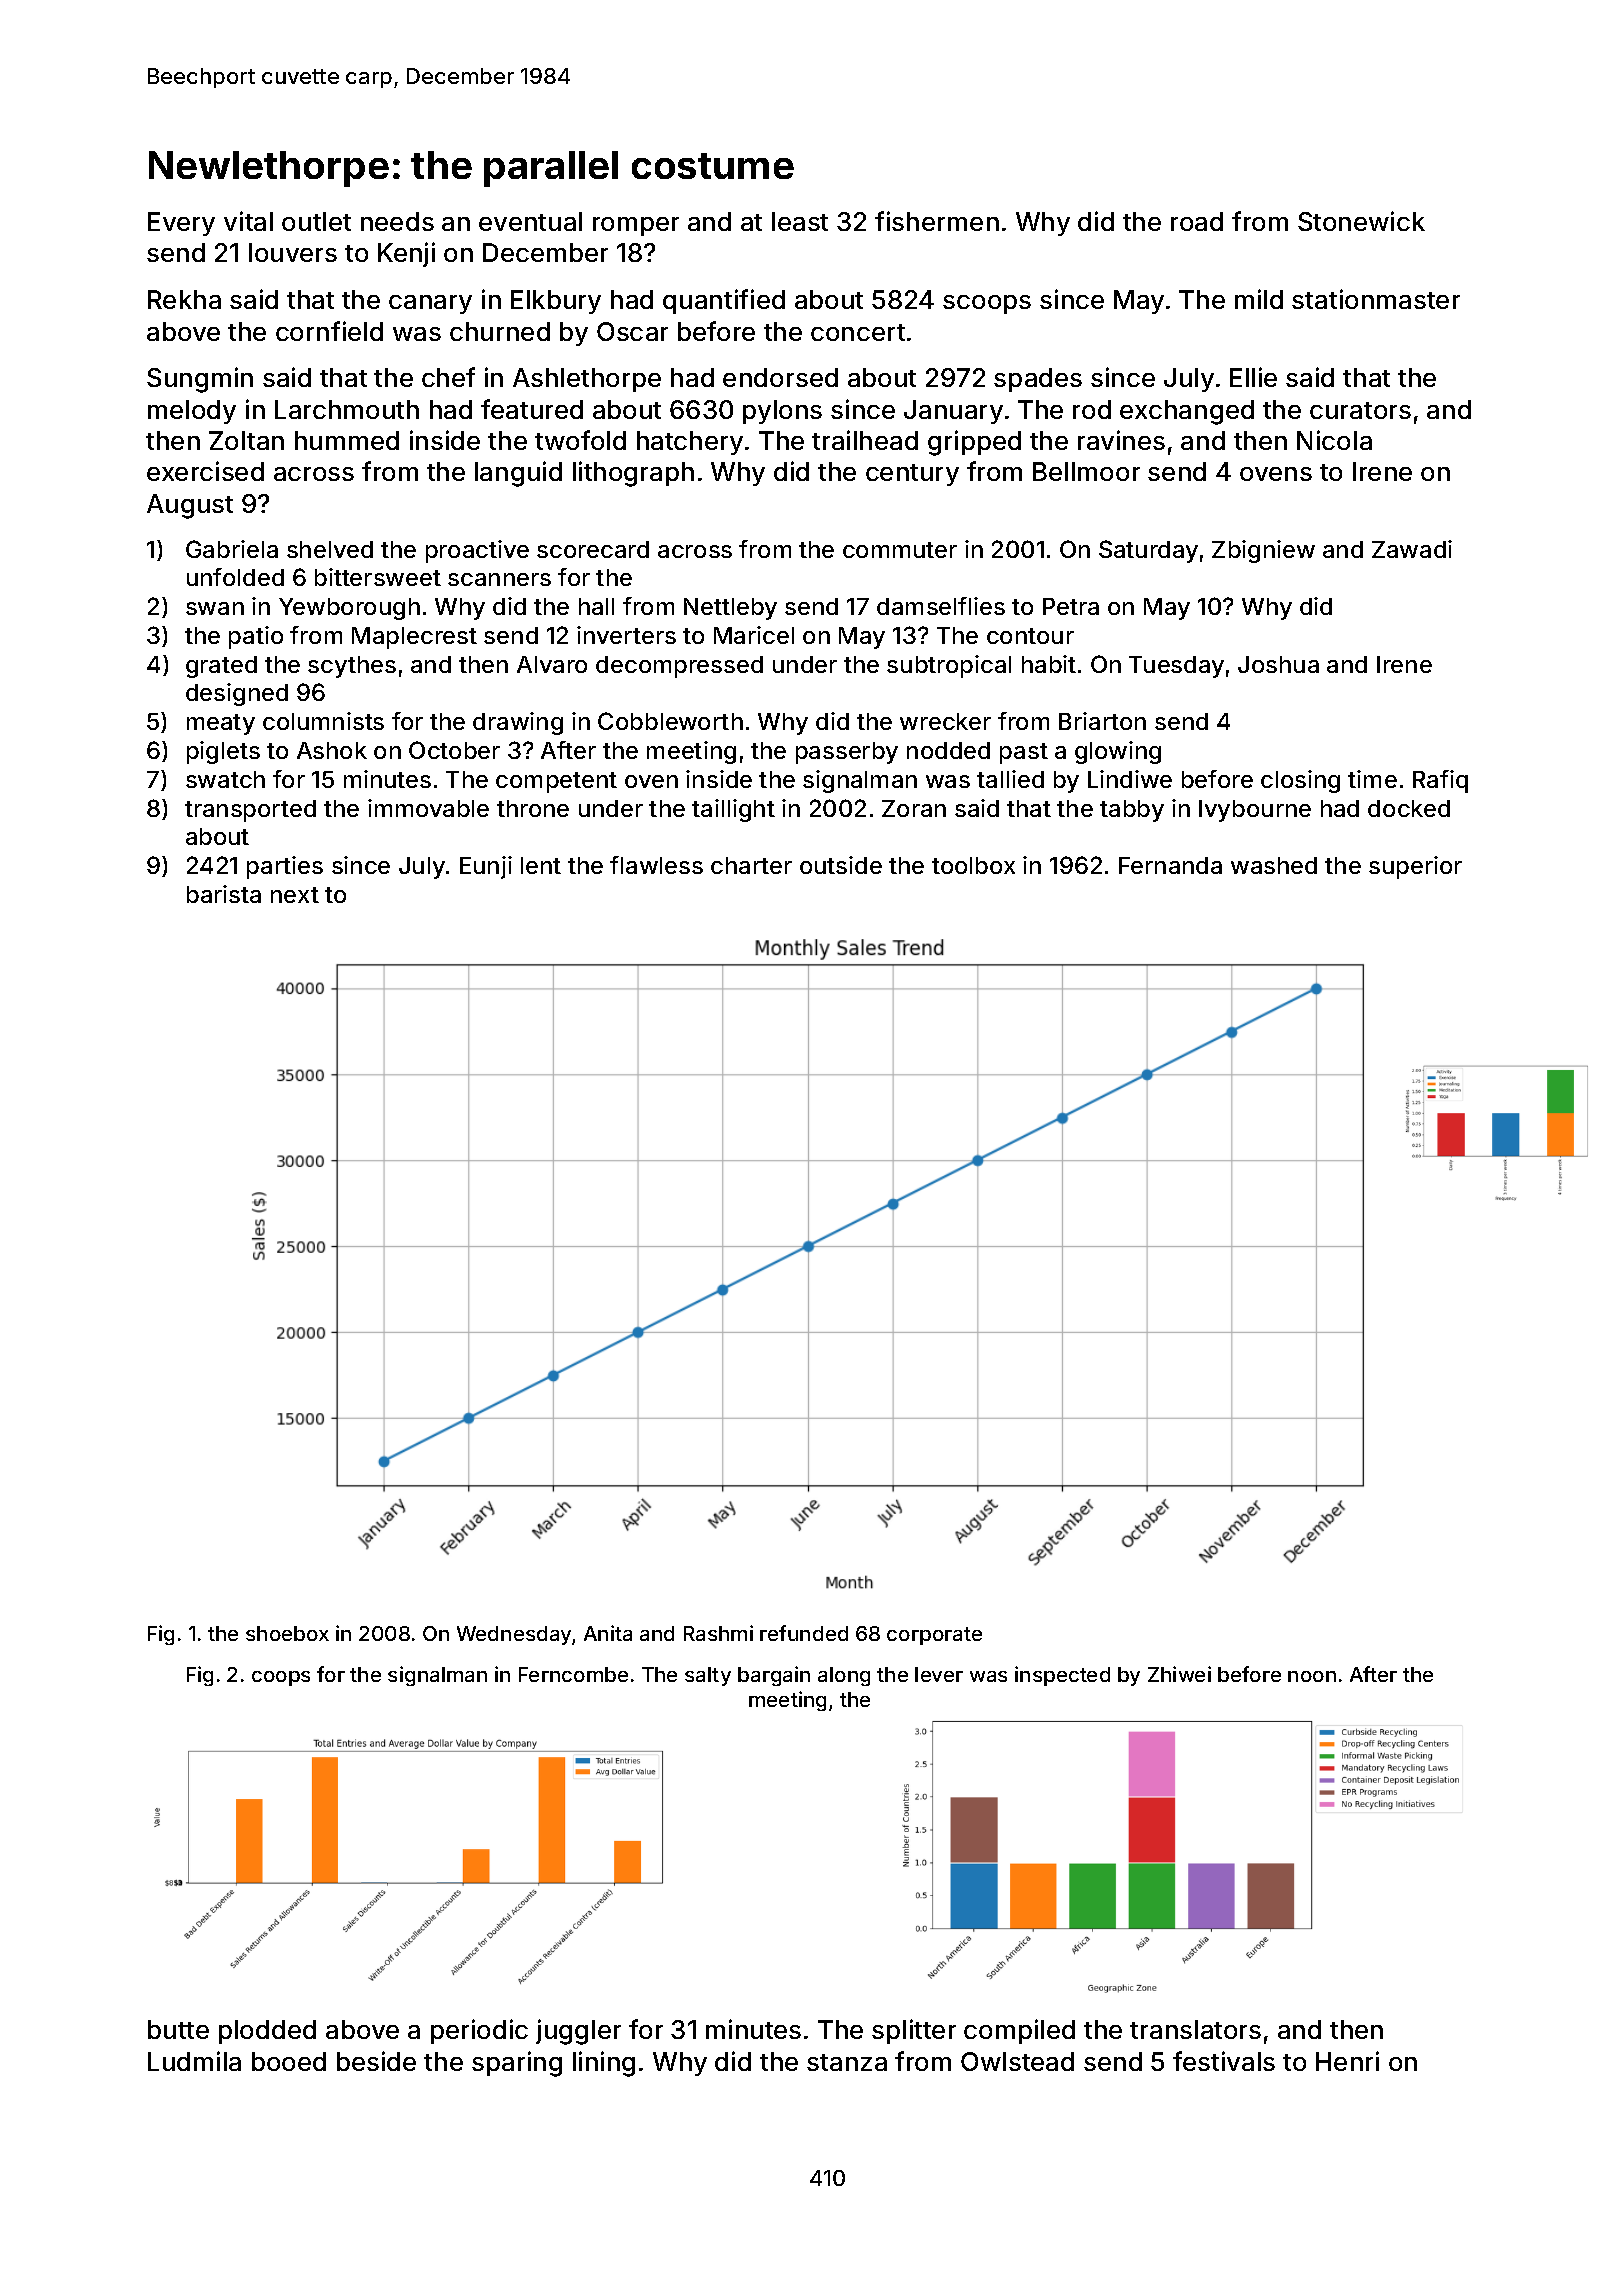 The image size is (1620, 2292). I want to click on shoebox, so click(287, 1633).
